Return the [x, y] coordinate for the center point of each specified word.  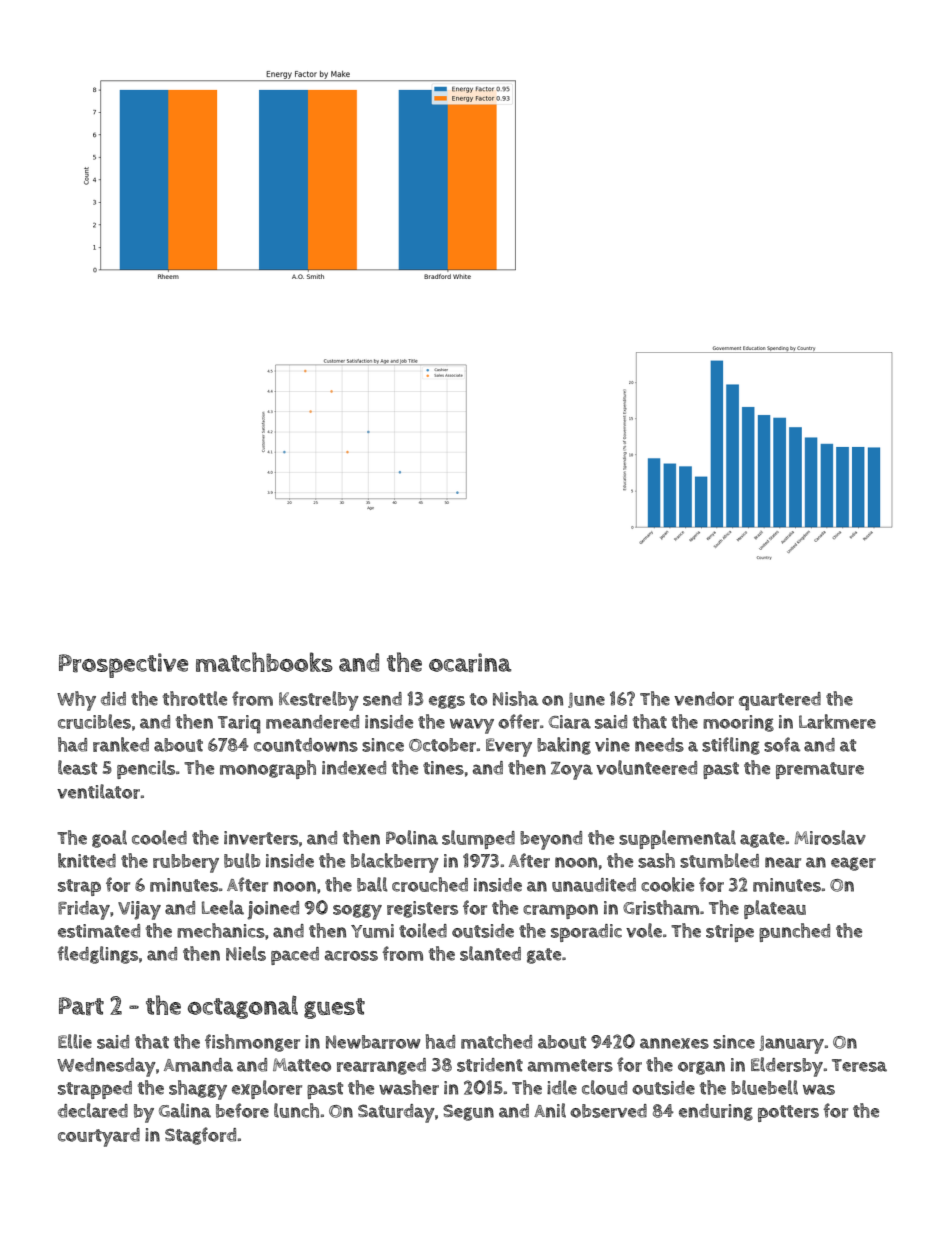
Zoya [572, 770]
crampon [560, 911]
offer [518, 721]
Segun [468, 1112]
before [242, 1110]
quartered [780, 701]
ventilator [98, 791]
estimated [99, 931]
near [783, 862]
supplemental [677, 839]
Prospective [123, 665]
